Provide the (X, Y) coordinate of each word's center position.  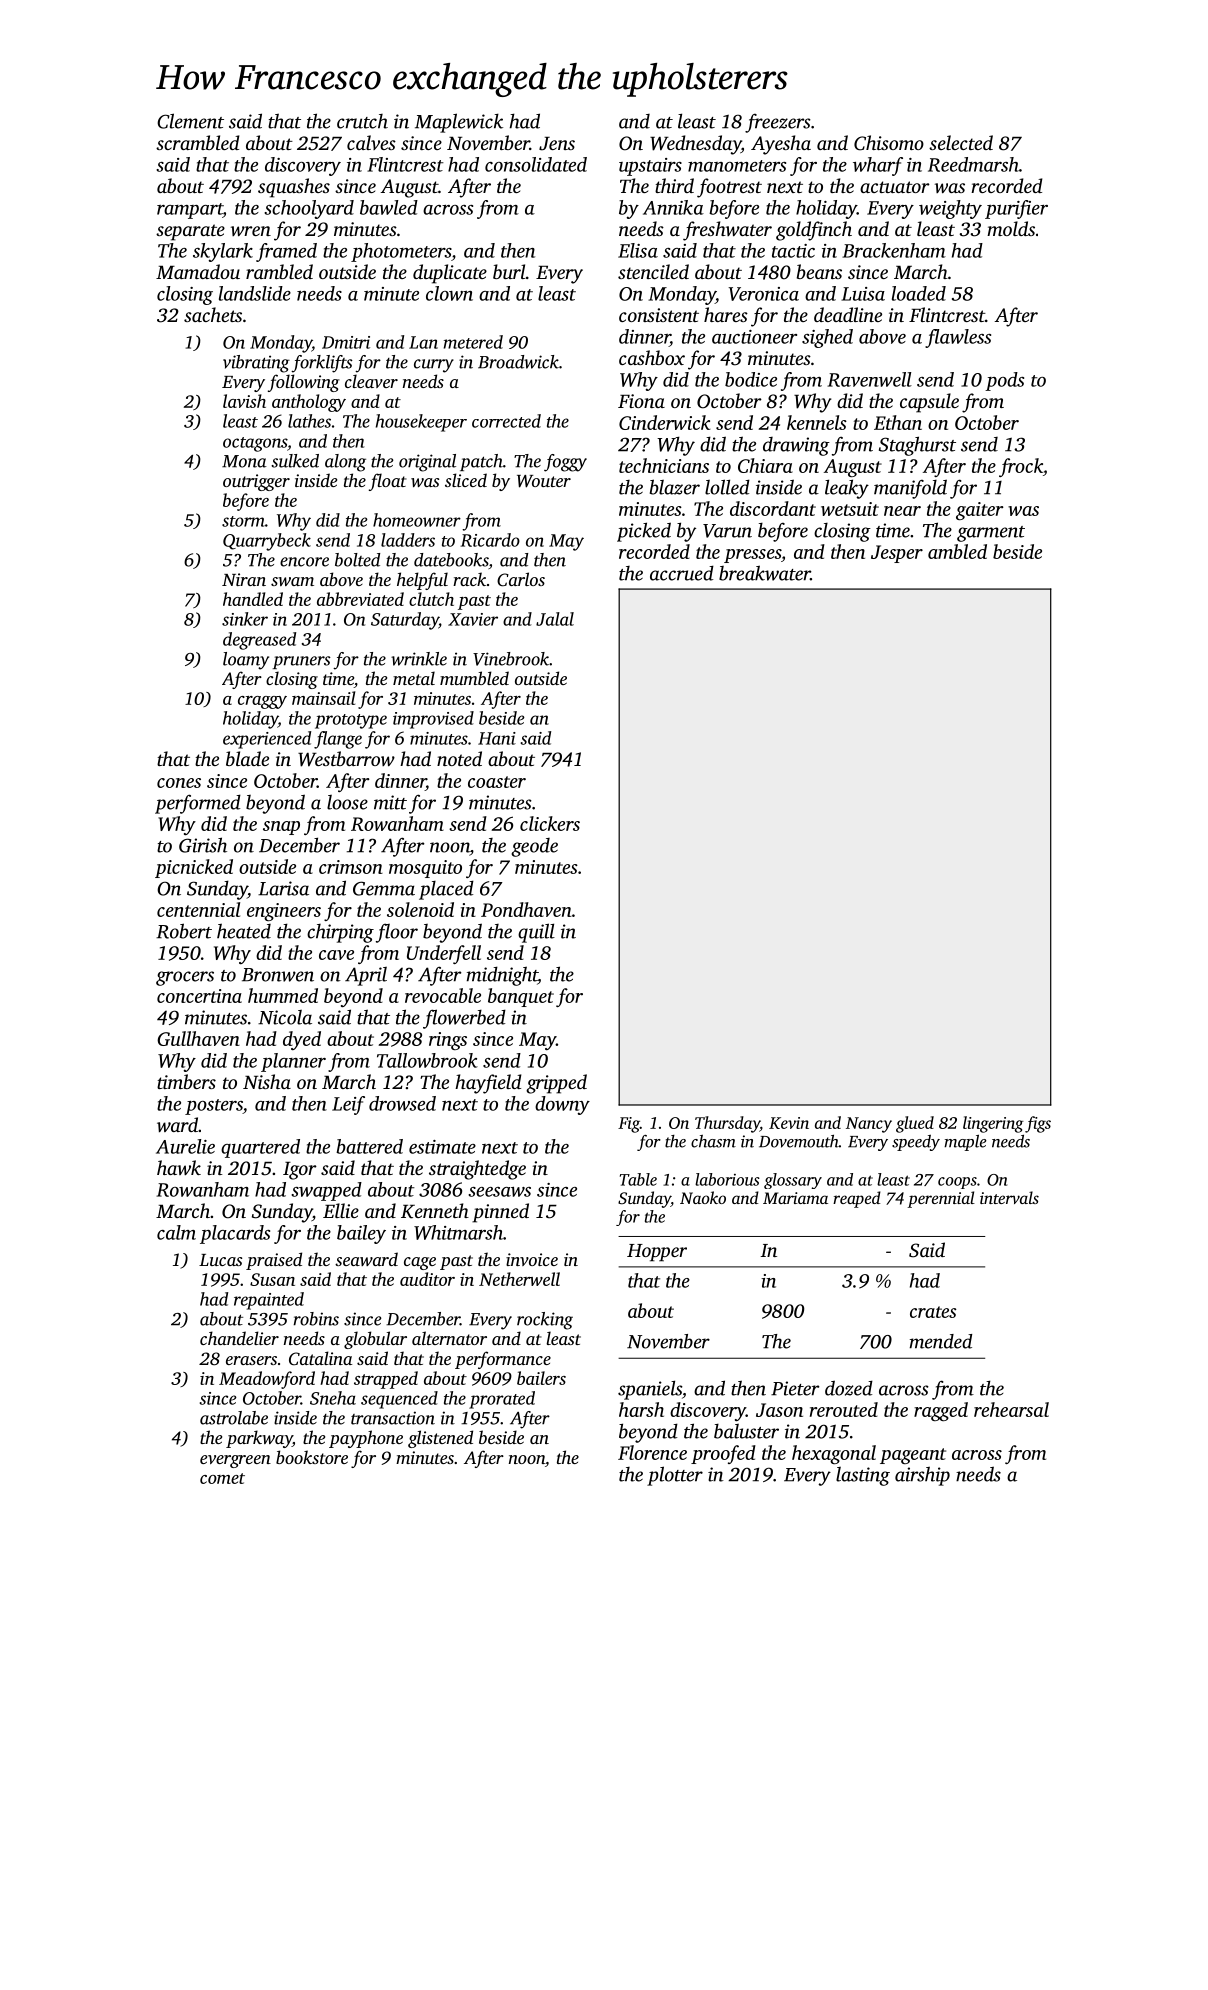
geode (534, 847)
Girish (203, 845)
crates (933, 1312)
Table (638, 1179)
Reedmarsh (973, 164)
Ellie (341, 1210)
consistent (659, 315)
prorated (502, 1400)
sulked (295, 461)
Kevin (789, 1123)
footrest (729, 188)
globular (375, 1340)
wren (251, 231)
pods (1004, 381)
